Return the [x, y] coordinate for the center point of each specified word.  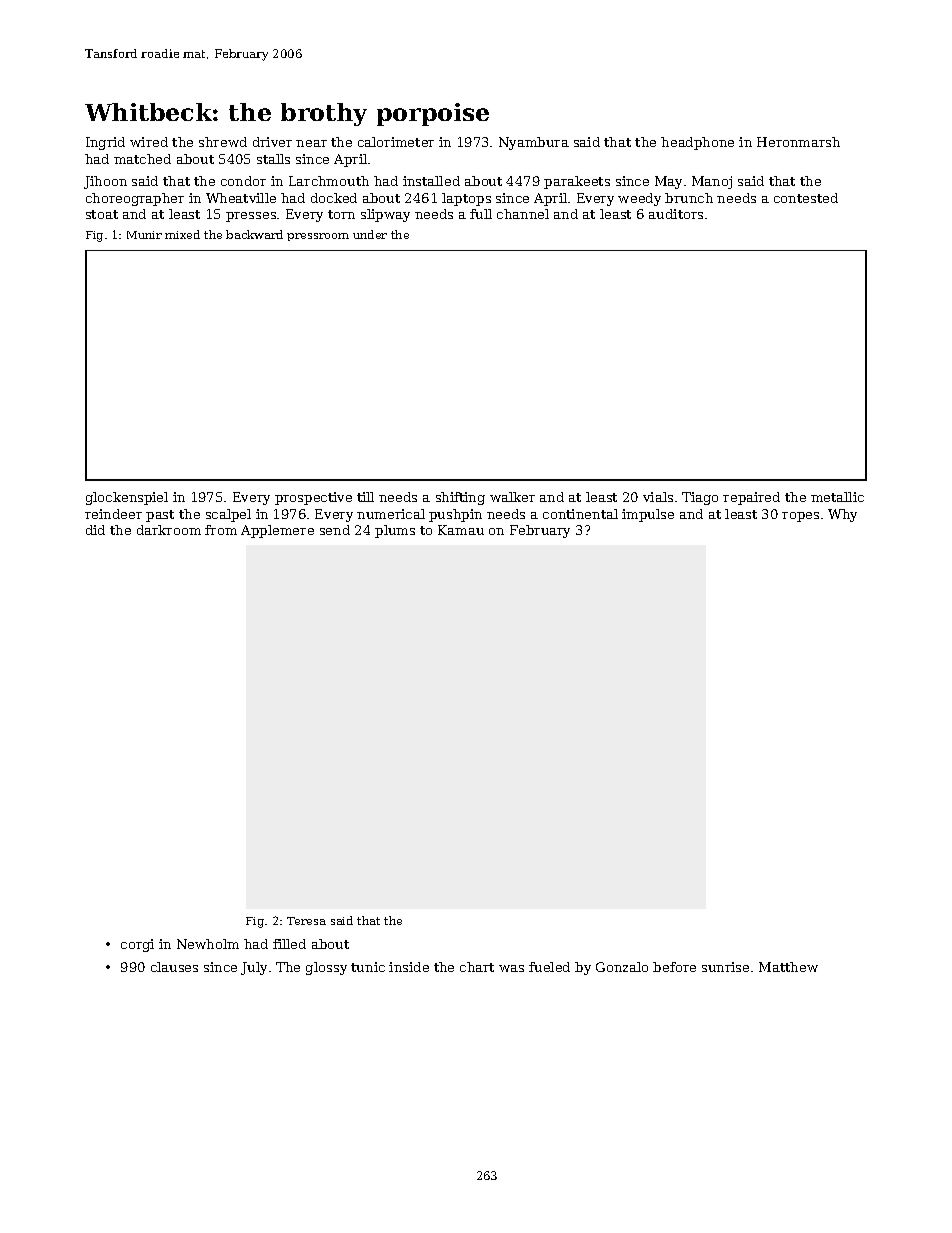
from [221, 530]
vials [658, 497]
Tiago [700, 498]
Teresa [306, 921]
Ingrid [105, 143]
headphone [697, 143]
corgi [137, 945]
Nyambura [534, 143]
